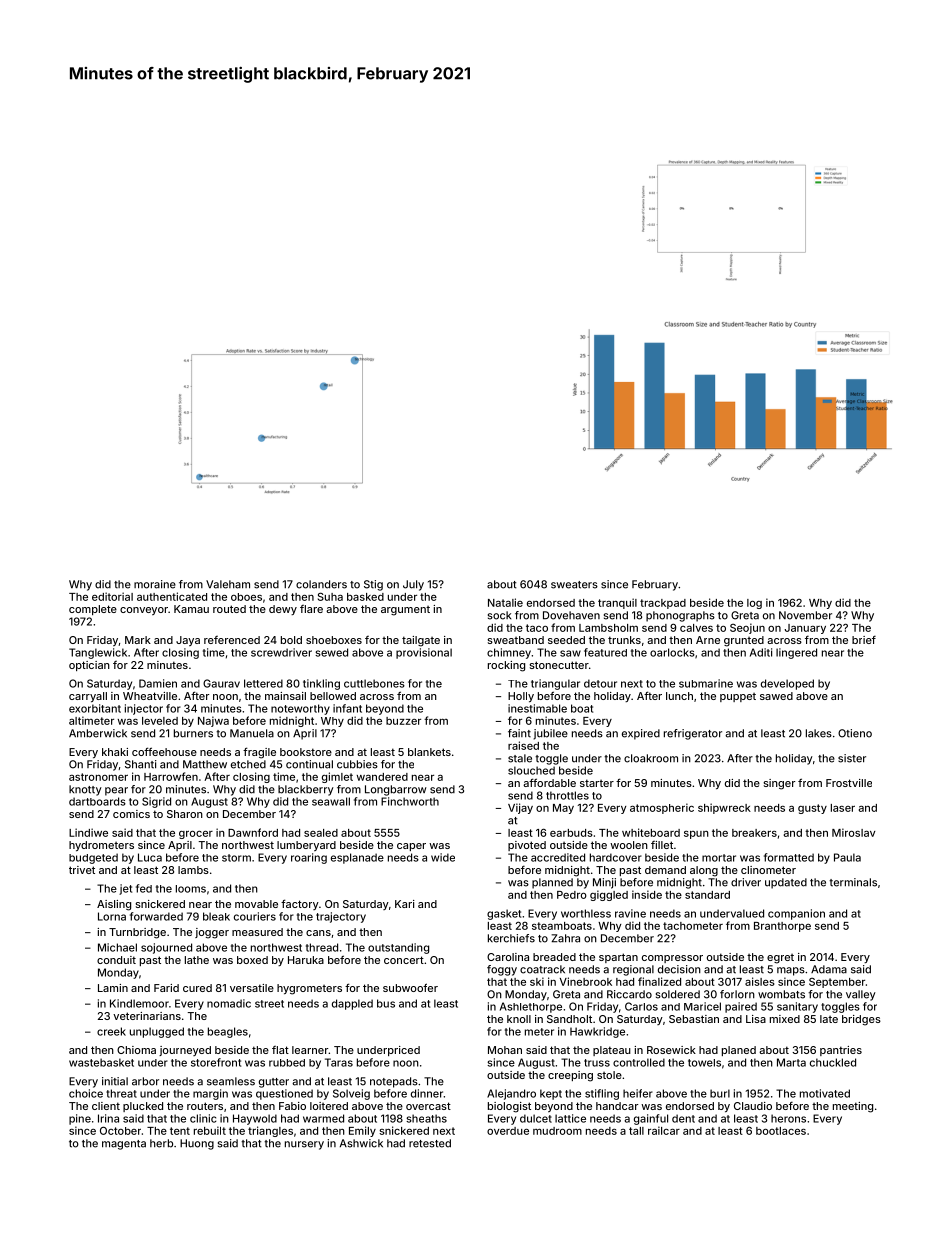 Image resolution: width=952 pixels, height=1233 pixels. Describe the element at coordinates (157, 1032) in the screenshot. I see `unplugged` at that location.
